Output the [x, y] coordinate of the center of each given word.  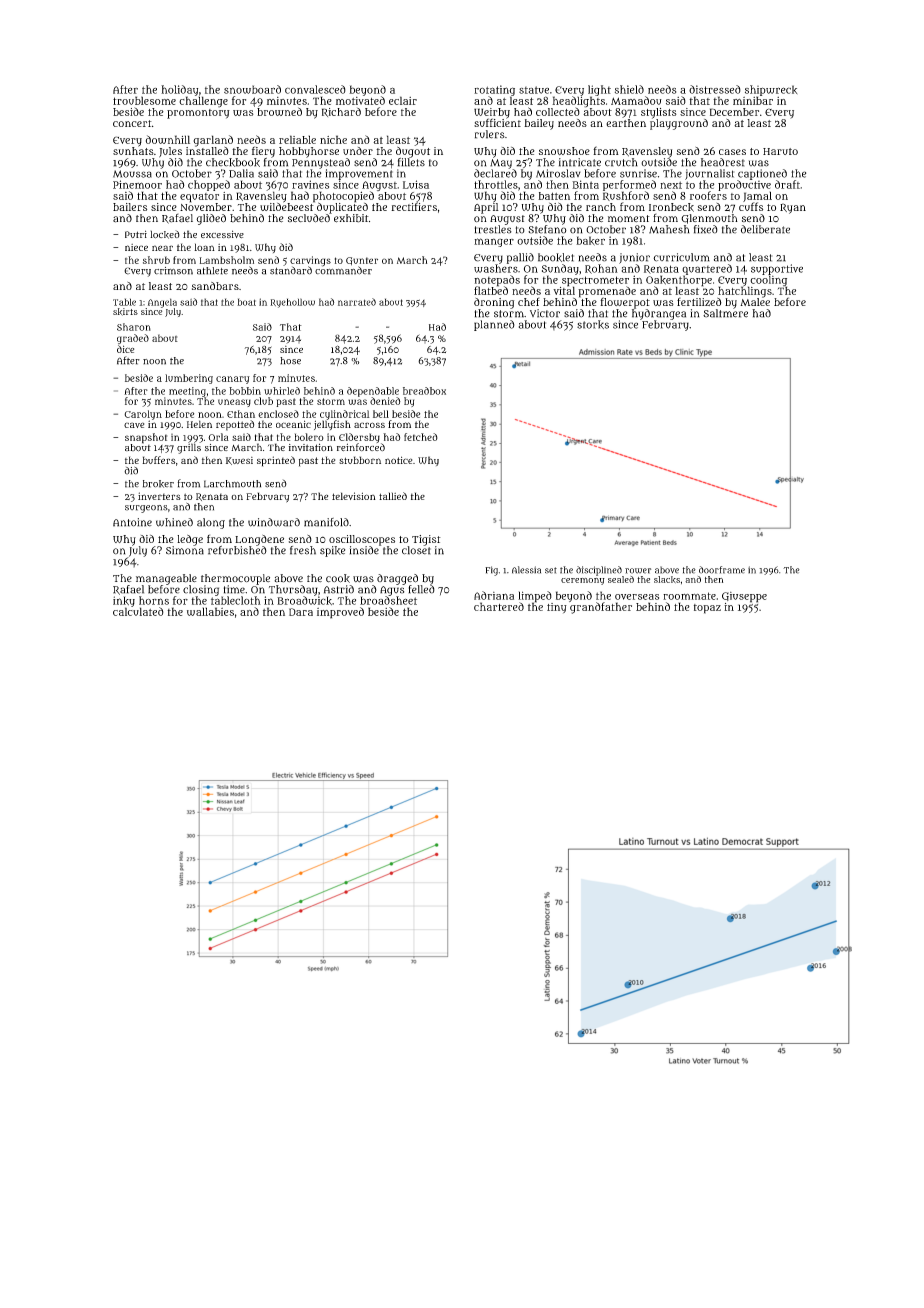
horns [154, 600]
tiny [557, 608]
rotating [494, 90]
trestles [493, 229]
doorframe [722, 570]
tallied [393, 496]
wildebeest [287, 206]
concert [132, 123]
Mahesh [669, 229]
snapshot [146, 438]
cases [732, 152]
